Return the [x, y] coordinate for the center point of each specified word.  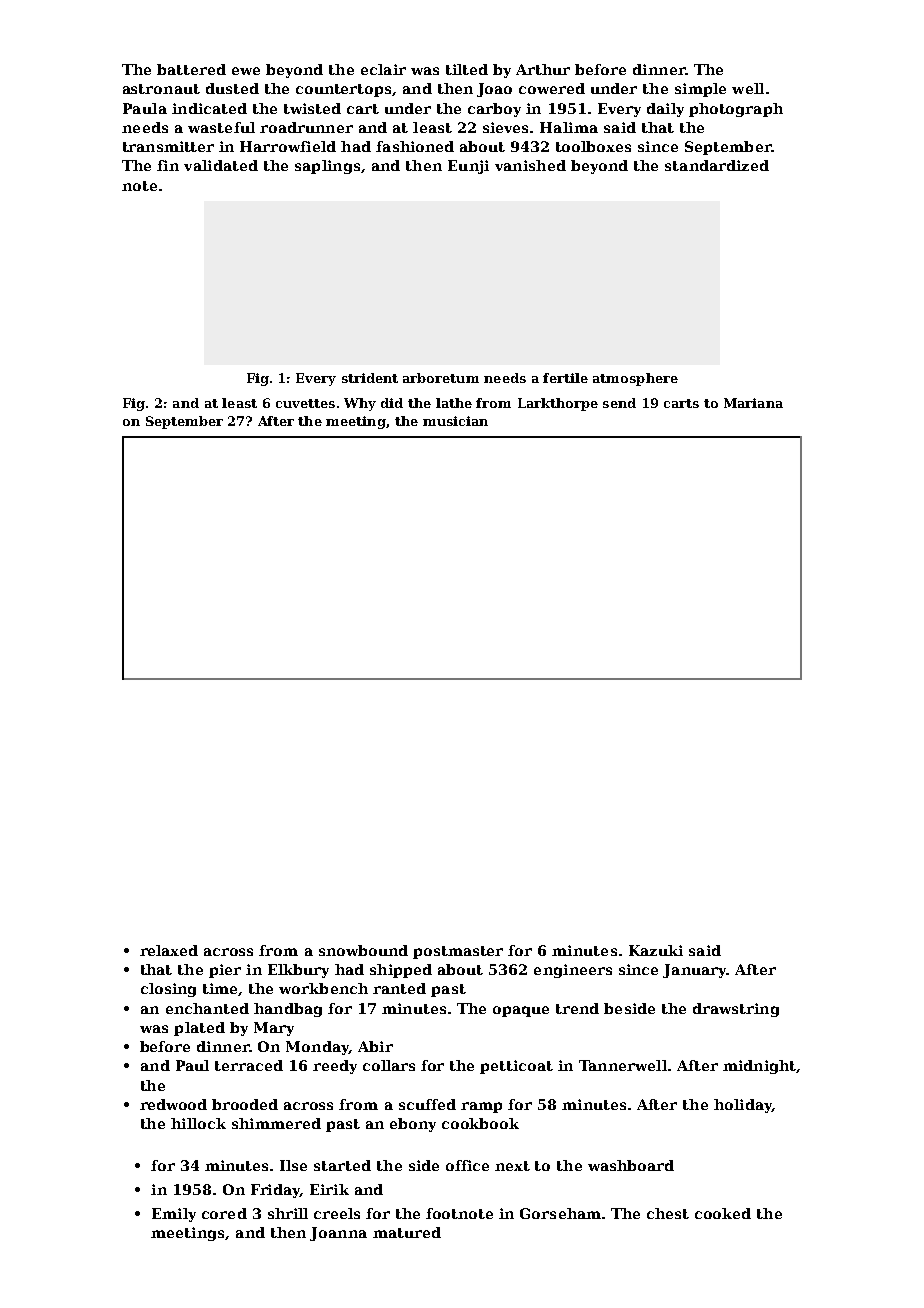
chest [668, 1213]
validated [221, 165]
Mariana [753, 403]
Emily [174, 1215]
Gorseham [560, 1213]
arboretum [441, 378]
